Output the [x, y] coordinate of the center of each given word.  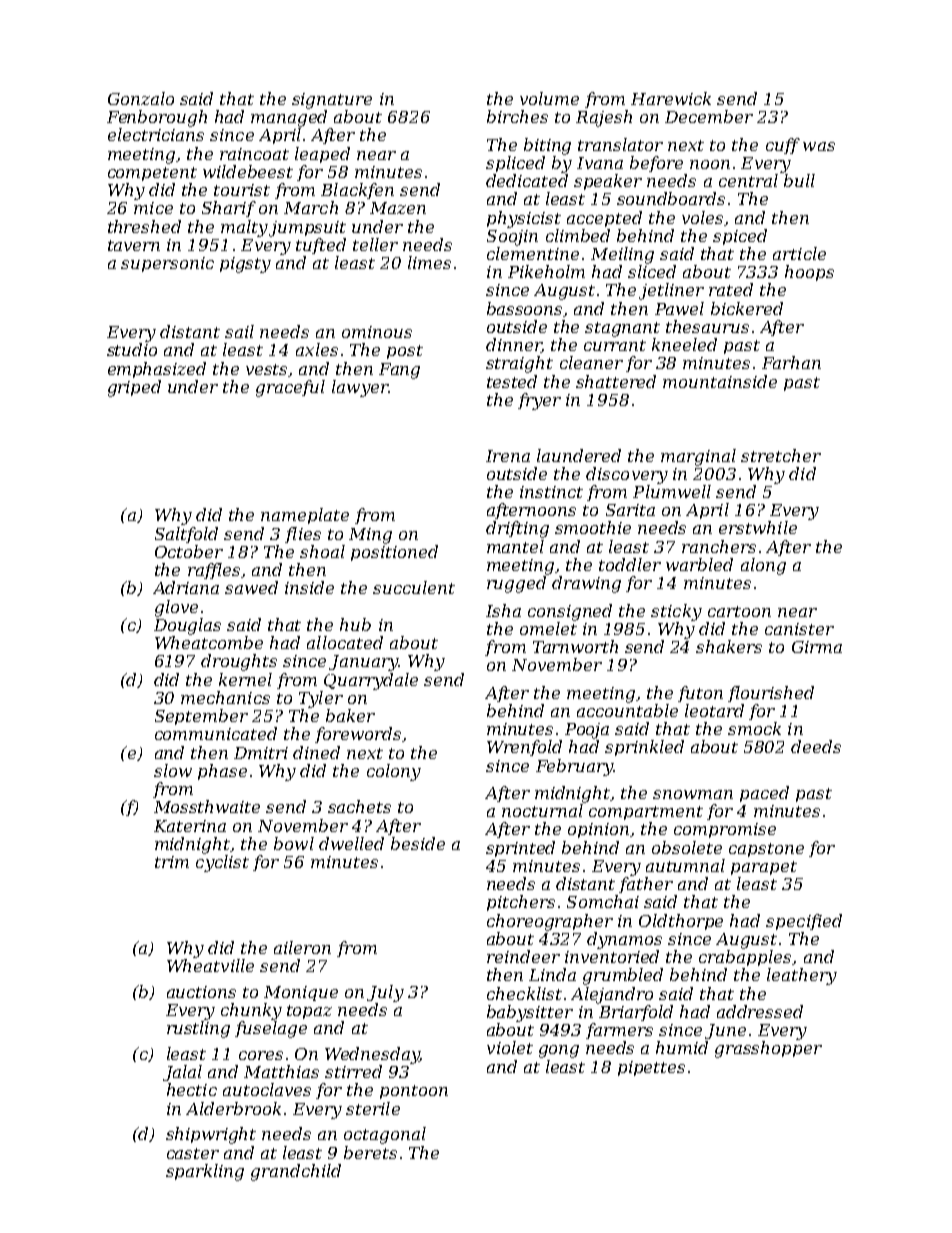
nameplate [305, 516]
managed [289, 118]
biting [547, 146]
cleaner [591, 362]
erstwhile [758, 527]
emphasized [157, 370]
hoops [809, 273]
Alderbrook [233, 1108]
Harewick [671, 98]
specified [804, 922]
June [725, 1031]
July [385, 993]
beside [418, 843]
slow [173, 770]
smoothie [593, 527]
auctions [201, 992]
